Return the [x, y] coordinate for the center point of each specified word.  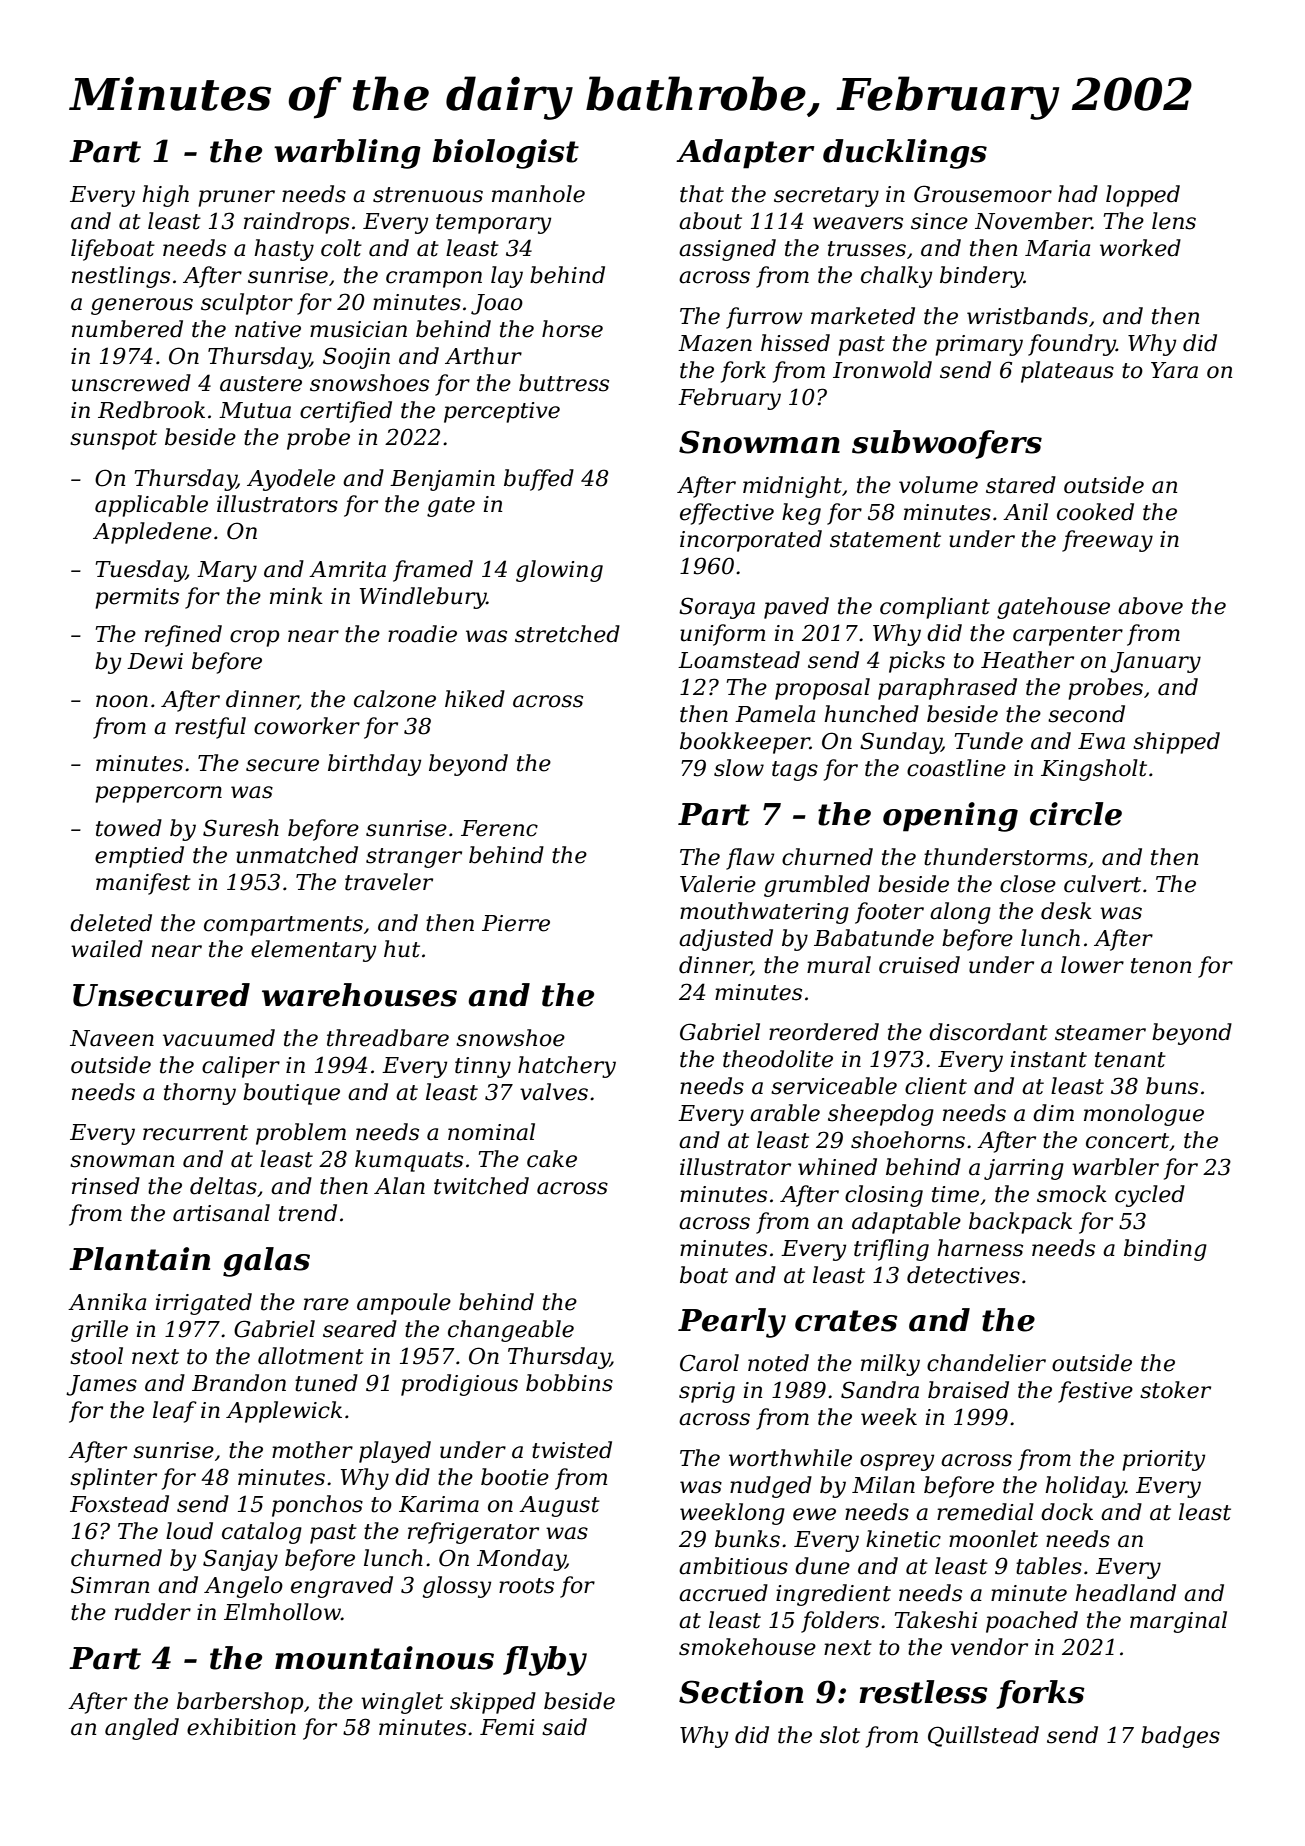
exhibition [241, 1727]
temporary [493, 224]
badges [1180, 1737]
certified [346, 412]
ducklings [905, 154]
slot [840, 1735]
